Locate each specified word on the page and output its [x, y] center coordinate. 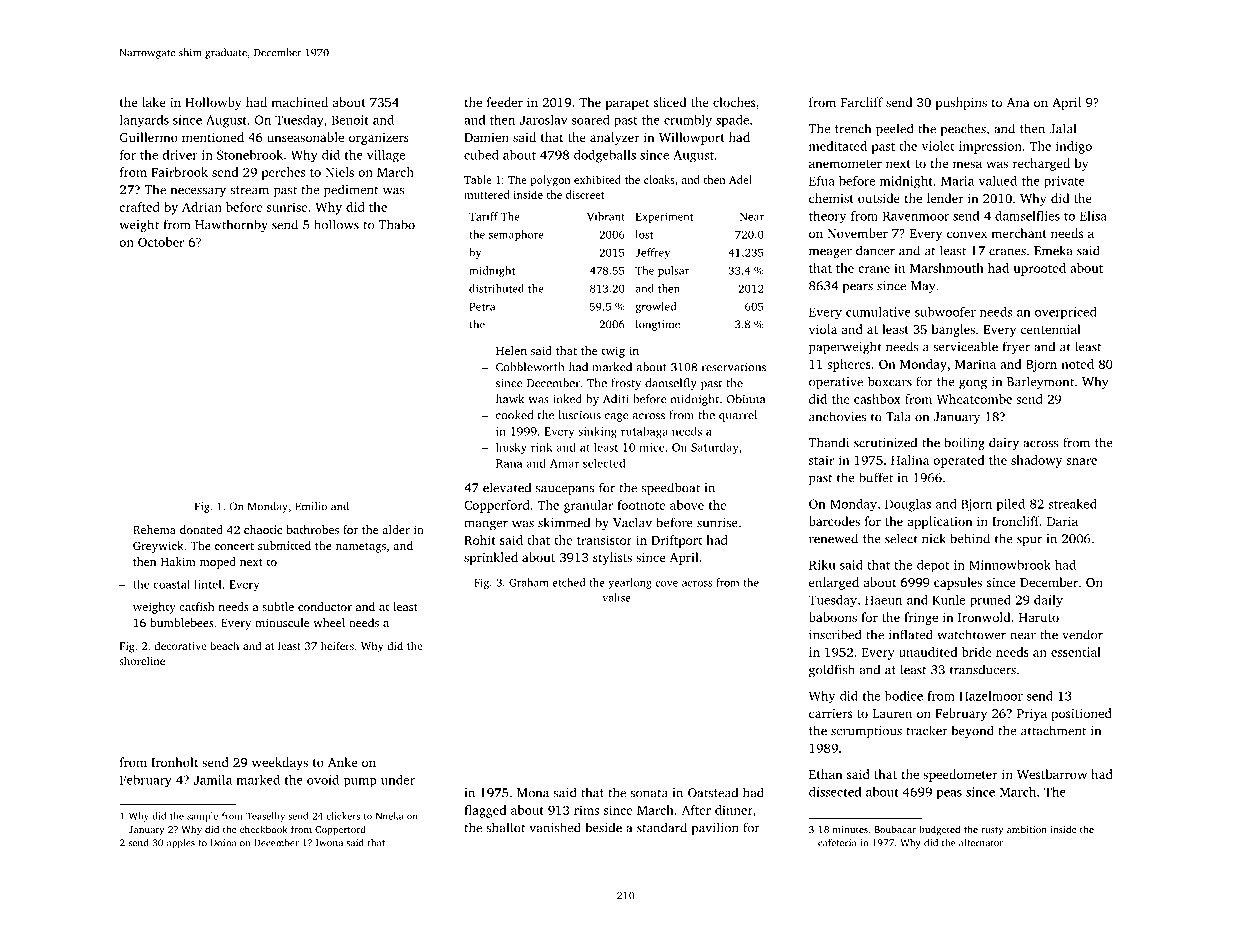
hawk [510, 399]
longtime [658, 325]
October [161, 242]
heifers [337, 645]
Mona [533, 793]
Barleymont [1040, 382]
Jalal [1062, 128]
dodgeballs [605, 156]
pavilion [715, 828]
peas [949, 794]
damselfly [671, 384]
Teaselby [265, 817]
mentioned [213, 137]
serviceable [965, 346]
